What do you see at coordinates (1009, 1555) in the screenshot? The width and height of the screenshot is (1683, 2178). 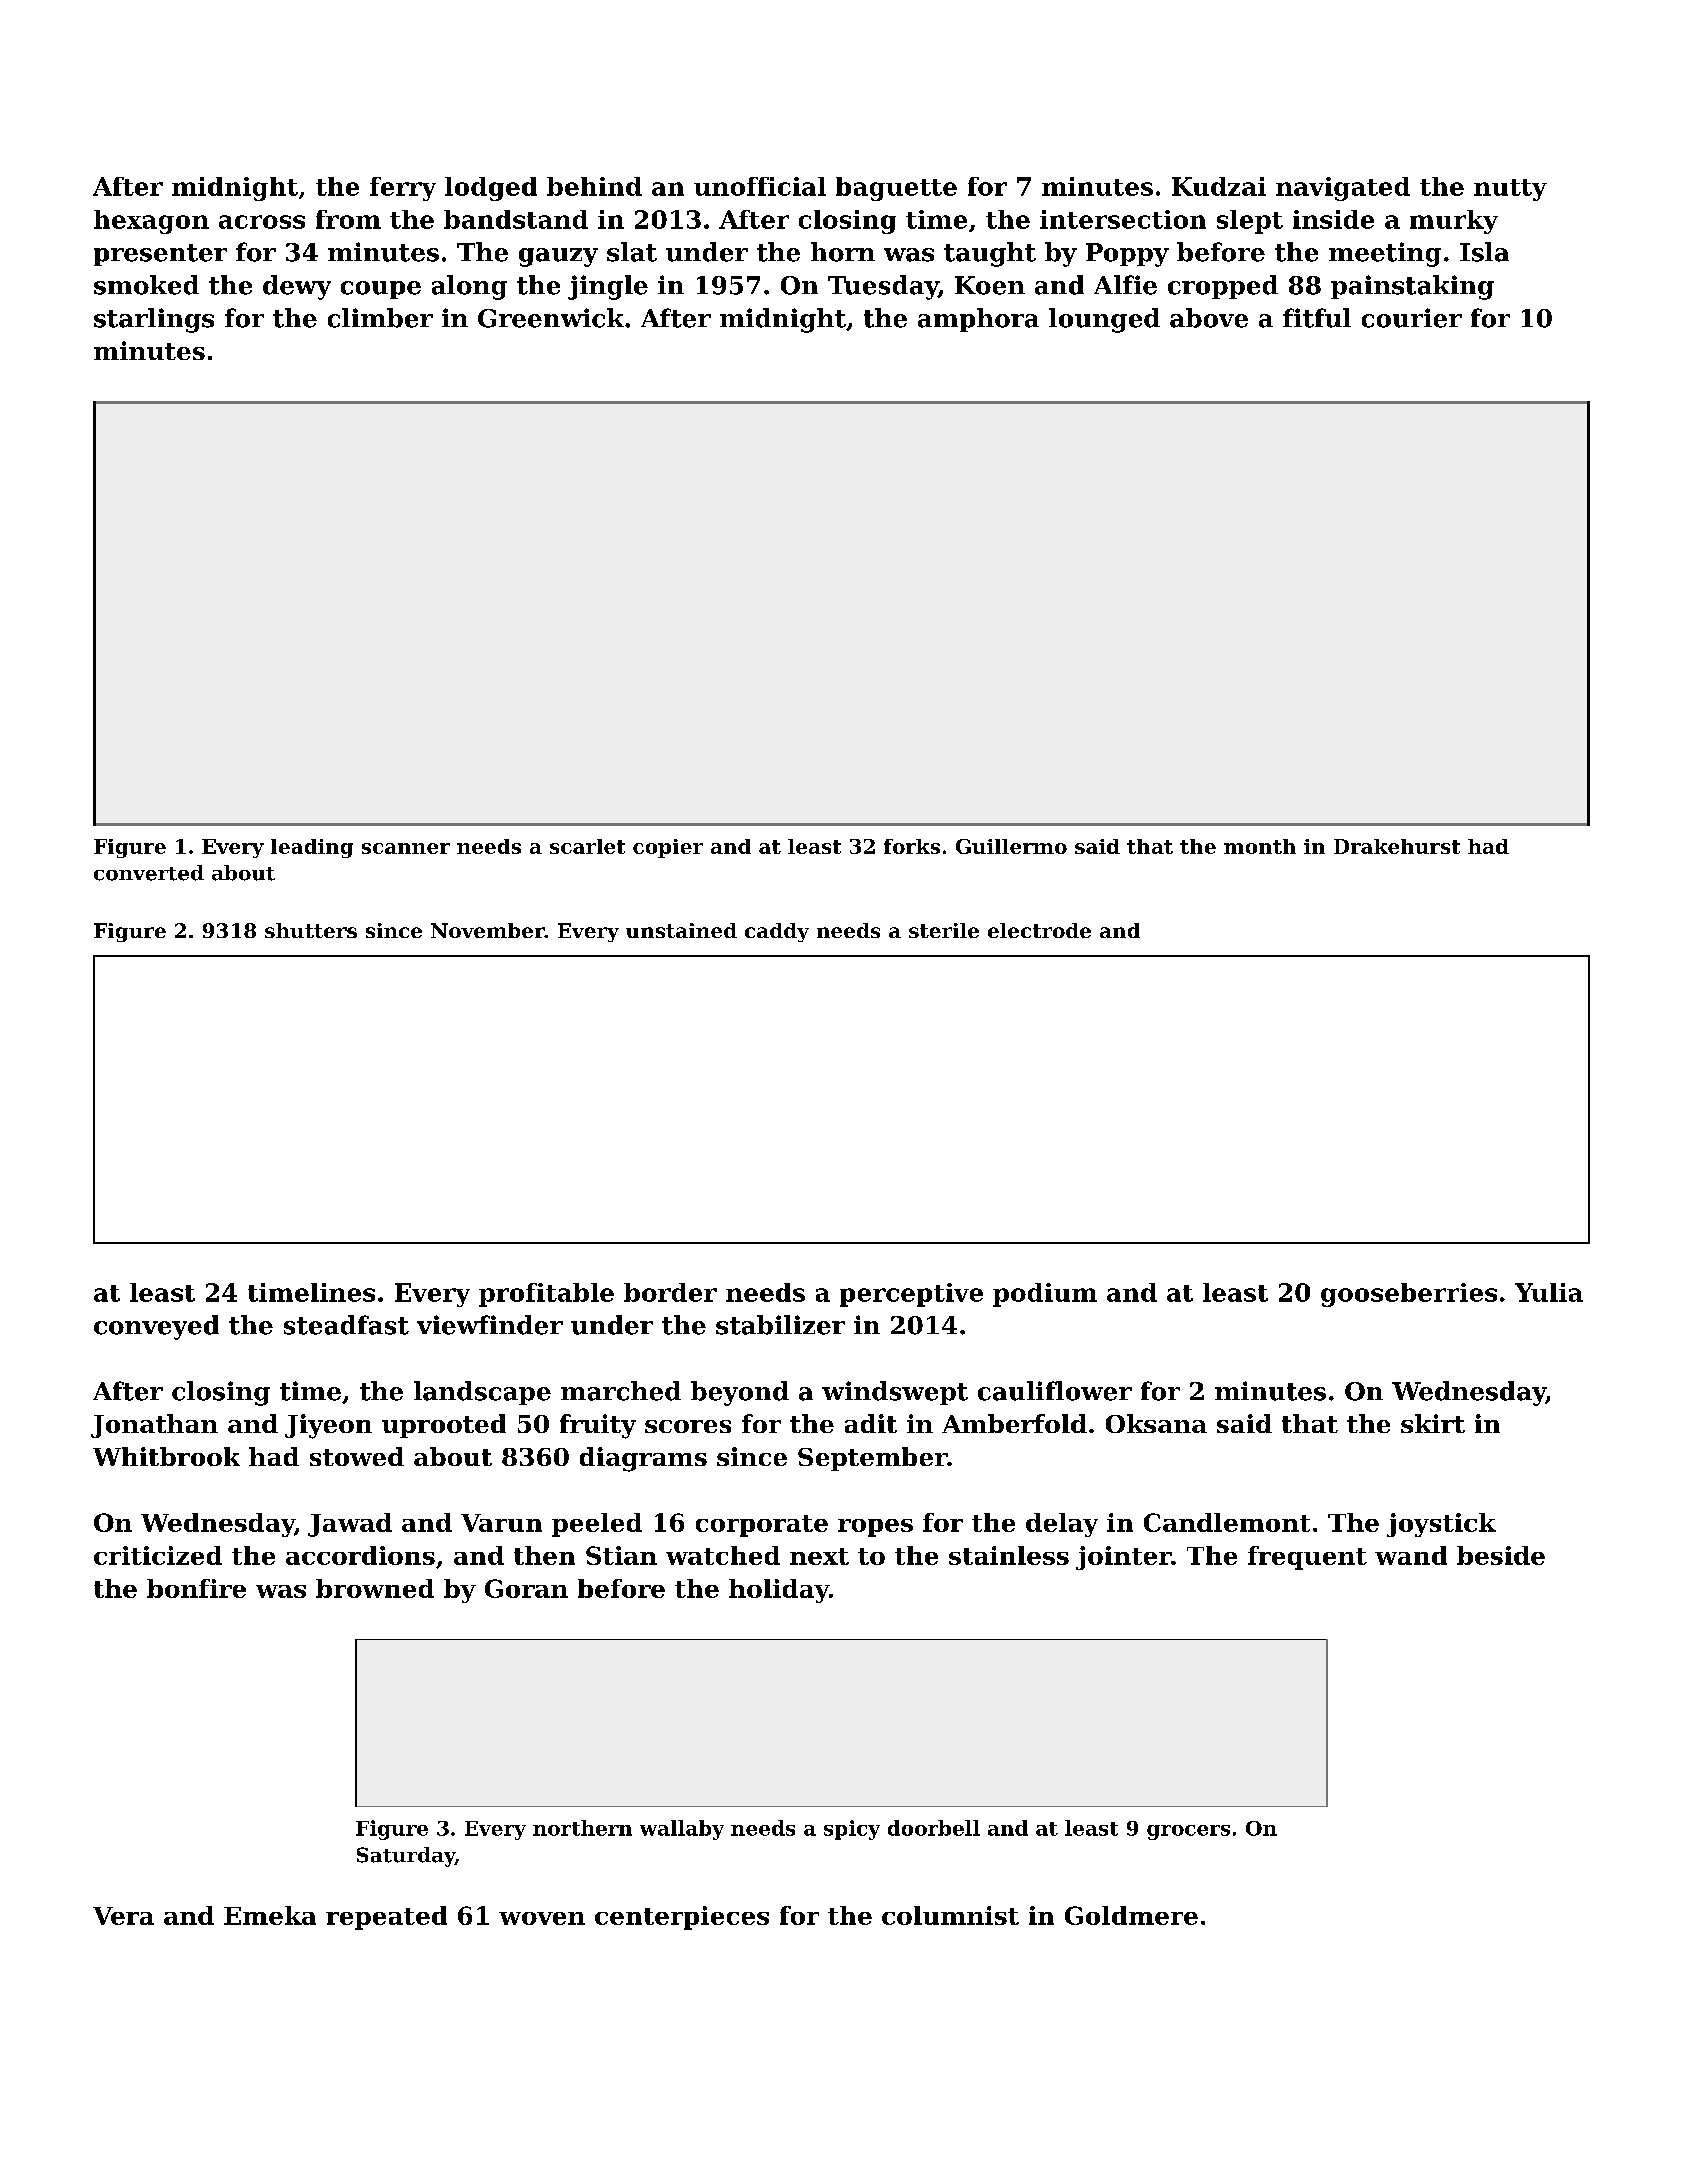 I see `stainless` at bounding box center [1009, 1555].
